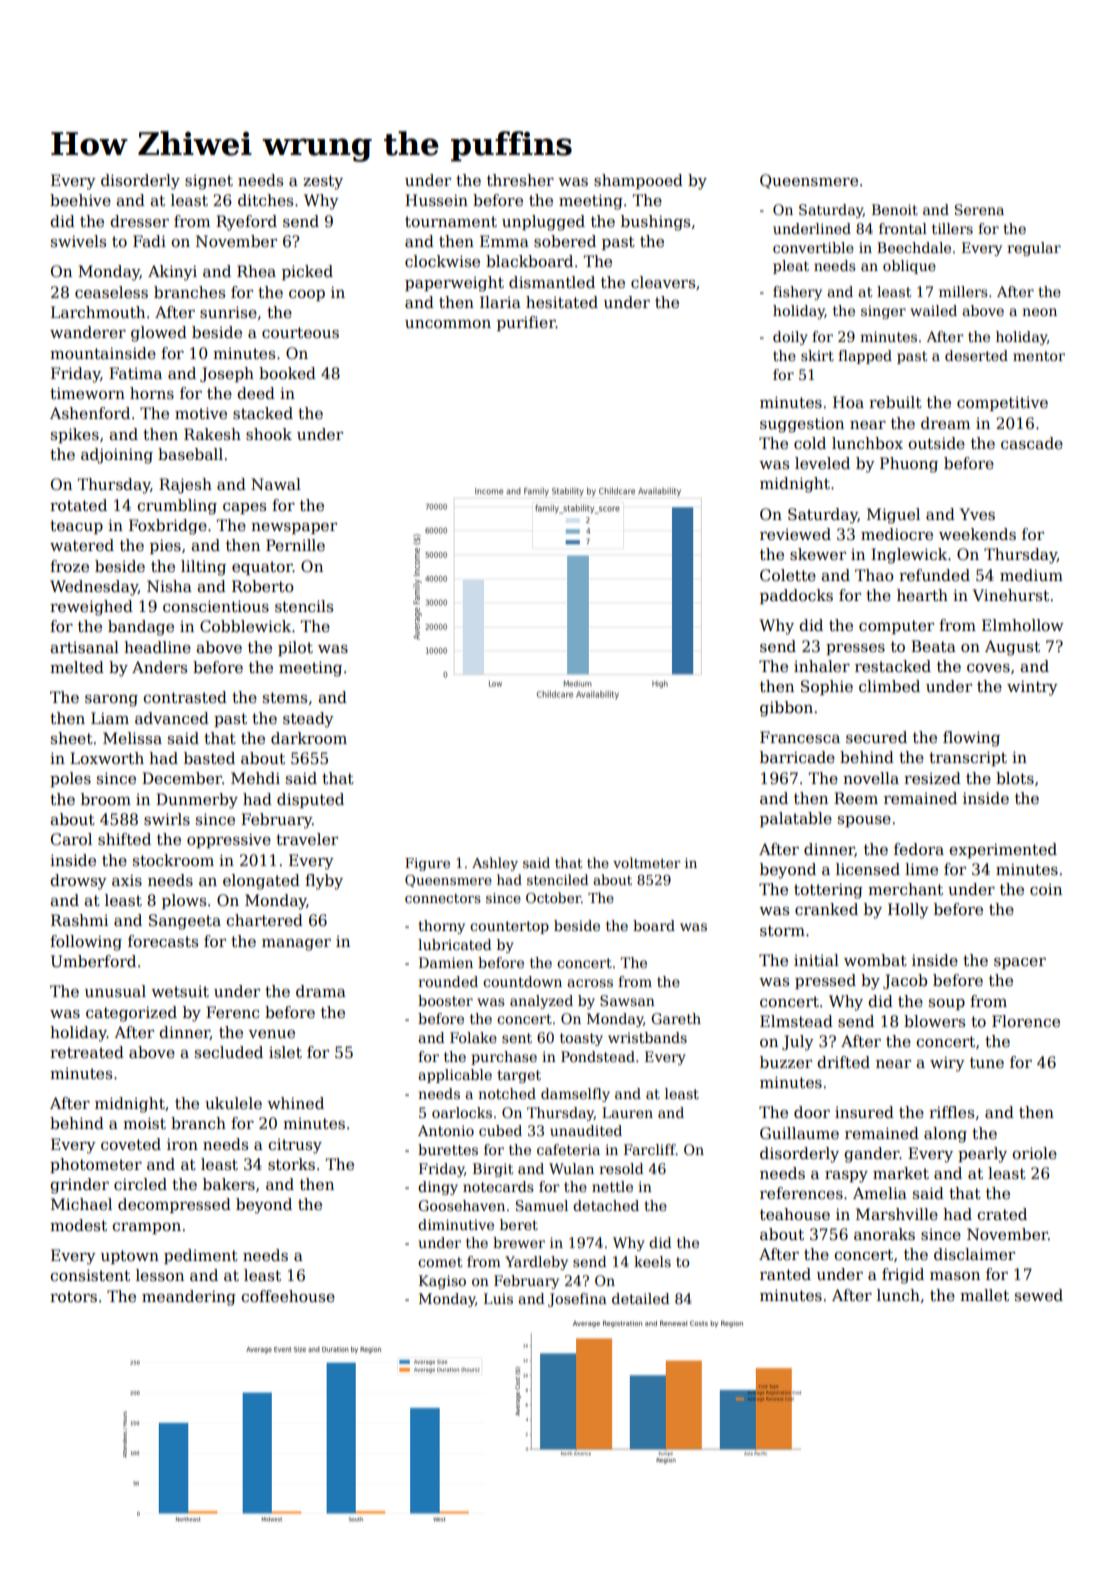  Describe the element at coordinates (864, 821) in the screenshot. I see `spouse` at that location.
